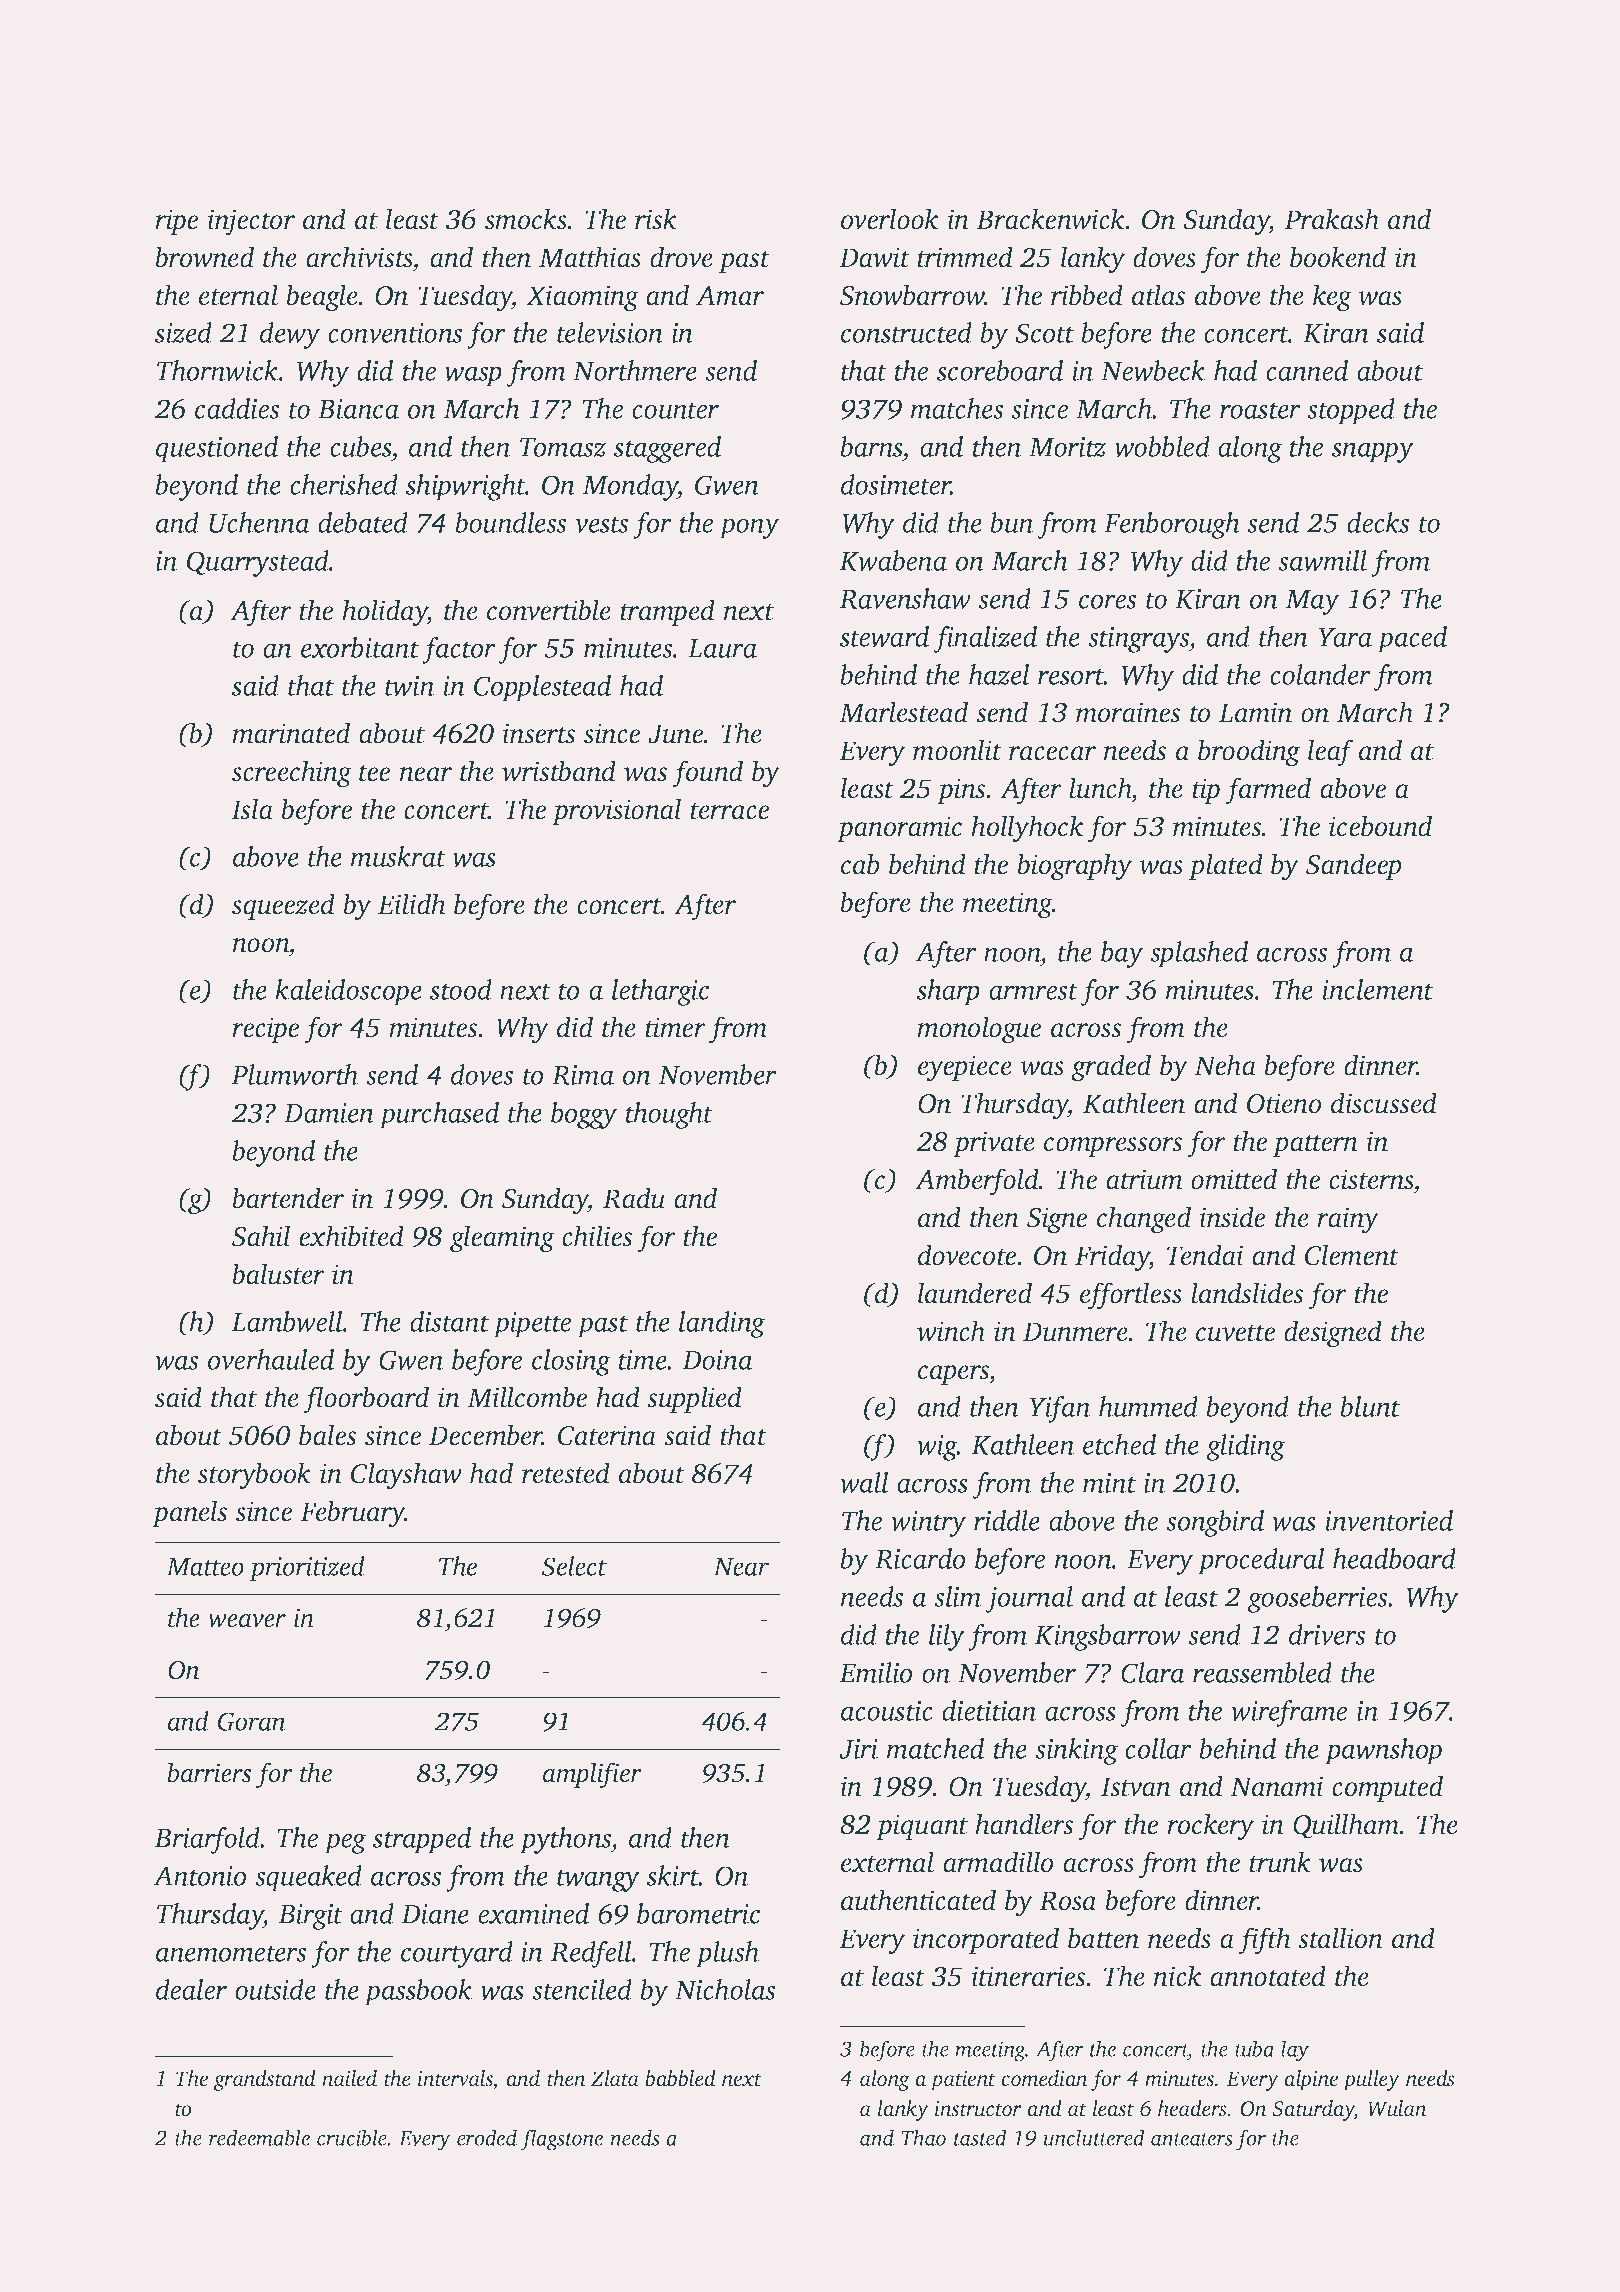 Image resolution: width=1620 pixels, height=2292 pixels. Describe the element at coordinates (265, 1030) in the screenshot. I see `recipe` at that location.
